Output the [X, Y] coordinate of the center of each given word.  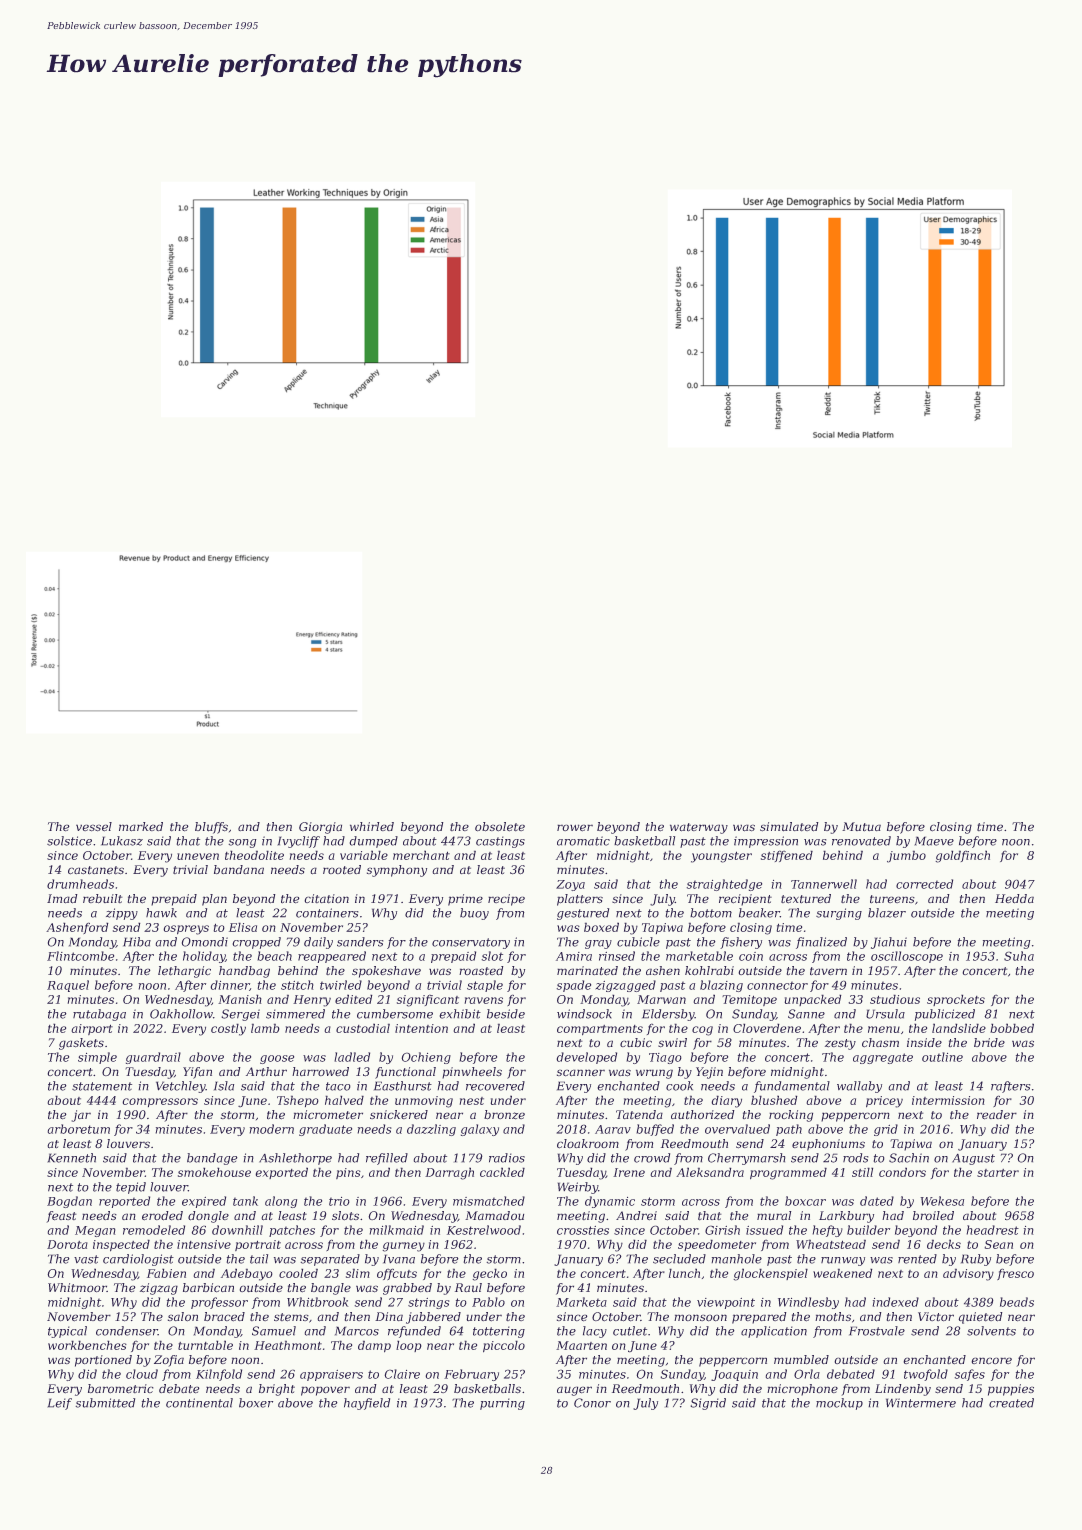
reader [997, 1115]
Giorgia [320, 828]
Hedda [1014, 899]
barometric [121, 1389]
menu [884, 1029]
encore [991, 1361]
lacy [595, 1332]
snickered [399, 1115]
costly [228, 1029]
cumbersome [395, 1014]
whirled [372, 826]
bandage [212, 1159]
